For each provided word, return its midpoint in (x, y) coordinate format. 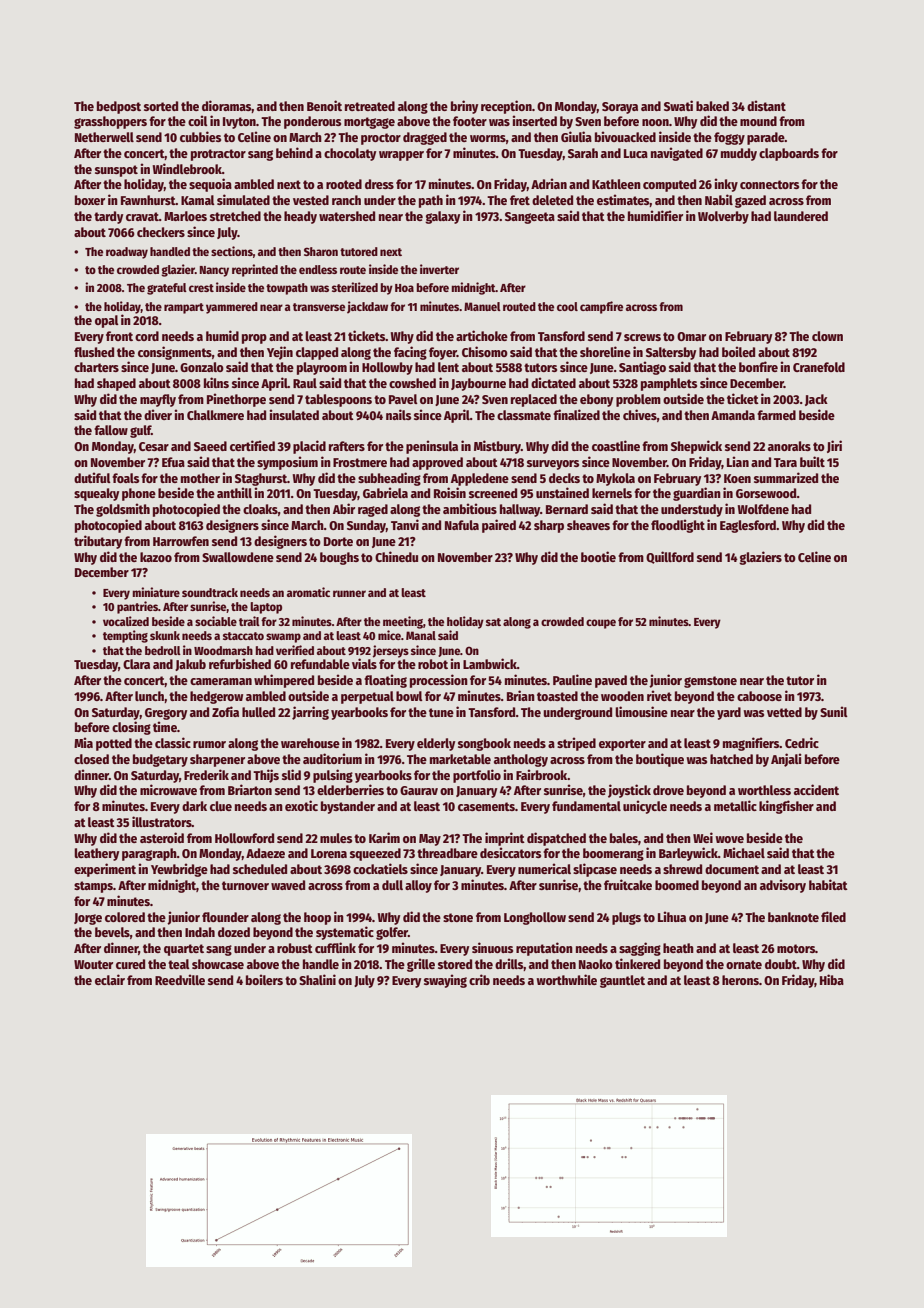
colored (125, 917)
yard (729, 713)
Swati (678, 105)
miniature (156, 592)
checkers (161, 232)
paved (611, 681)
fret (520, 200)
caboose (759, 696)
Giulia (576, 136)
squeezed (375, 854)
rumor (209, 744)
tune (441, 712)
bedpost (119, 107)
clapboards (789, 154)
